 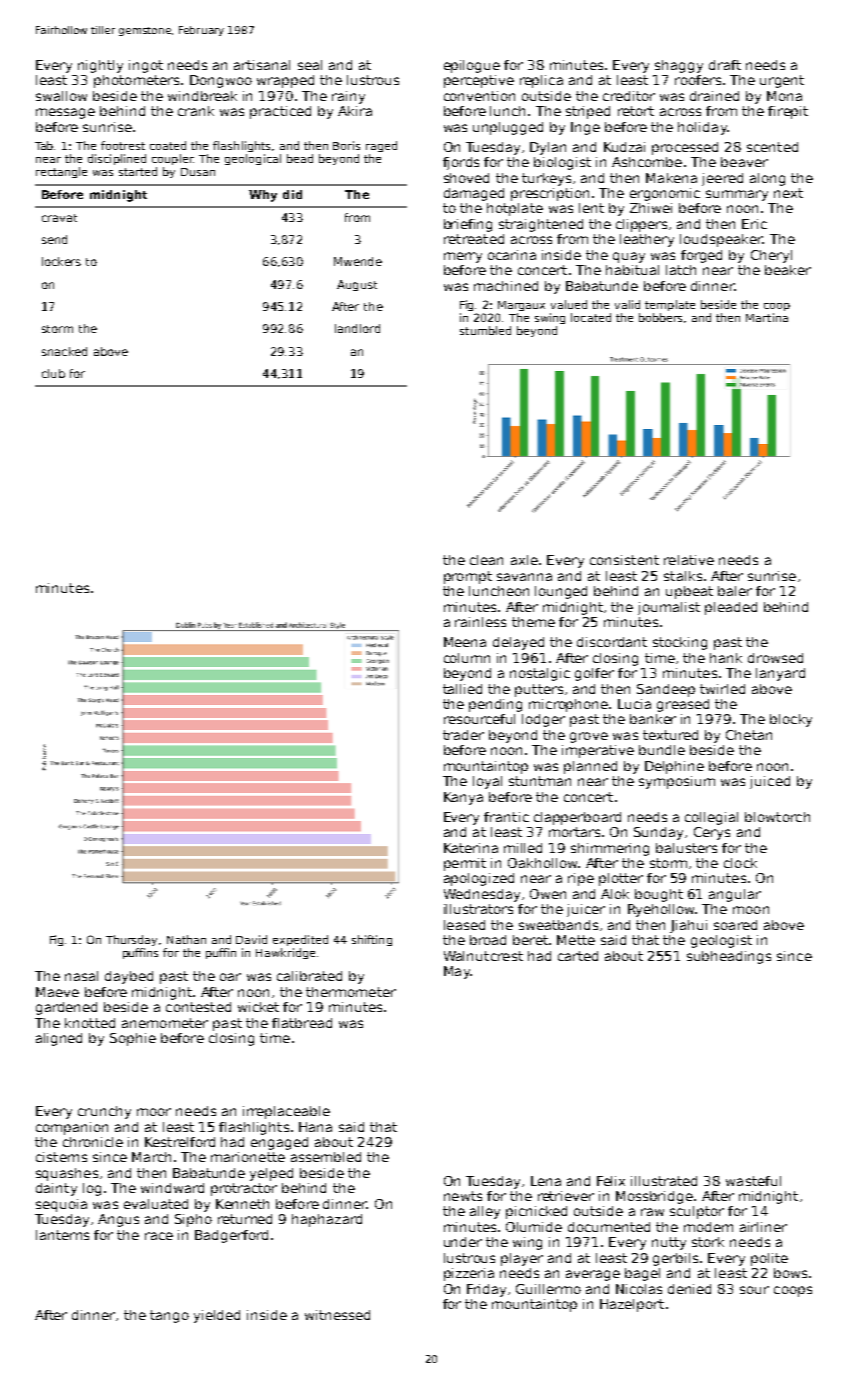 I want to click on delayed, so click(x=518, y=643).
